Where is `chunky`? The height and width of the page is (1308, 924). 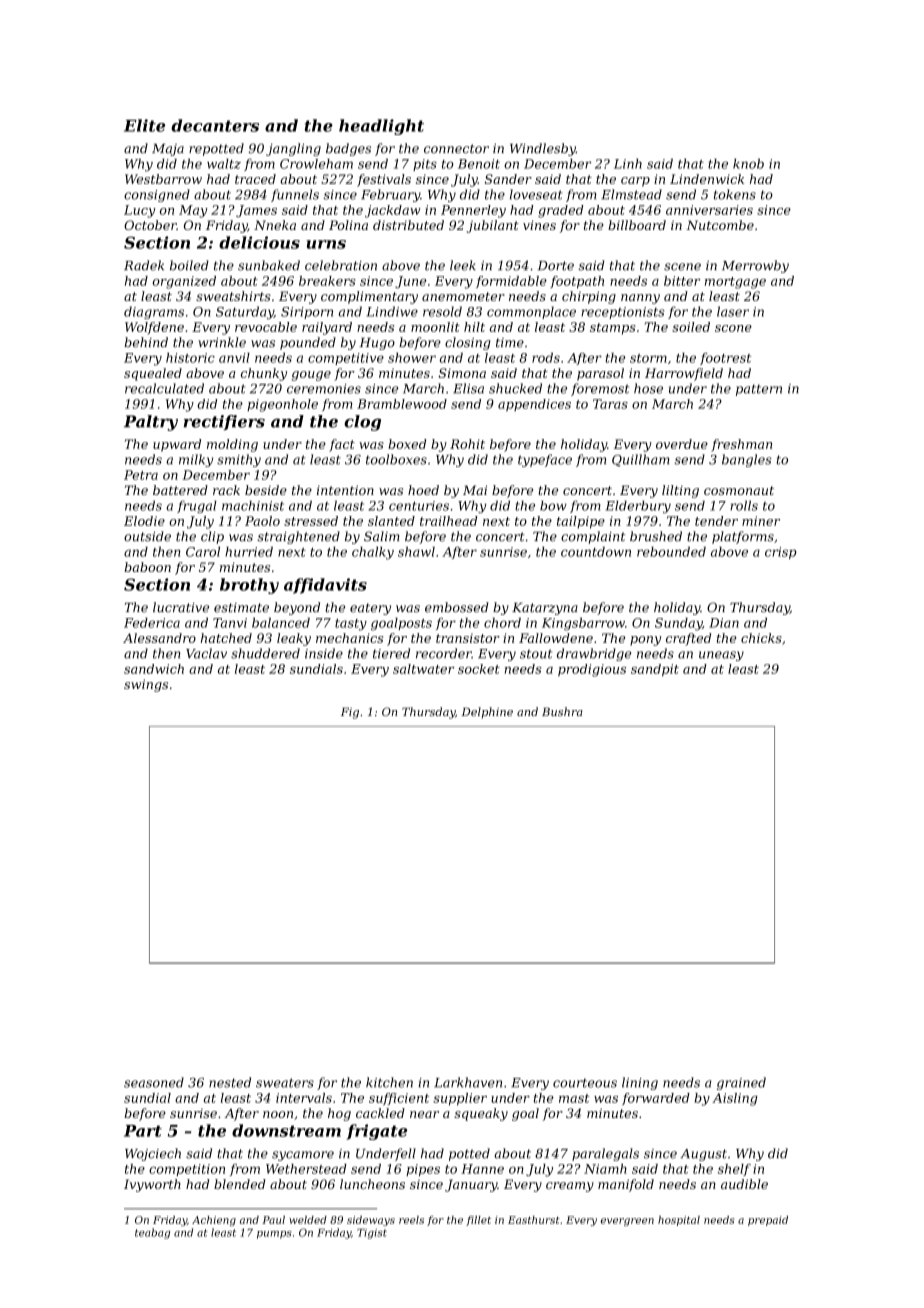 chunky is located at coordinates (264, 374).
